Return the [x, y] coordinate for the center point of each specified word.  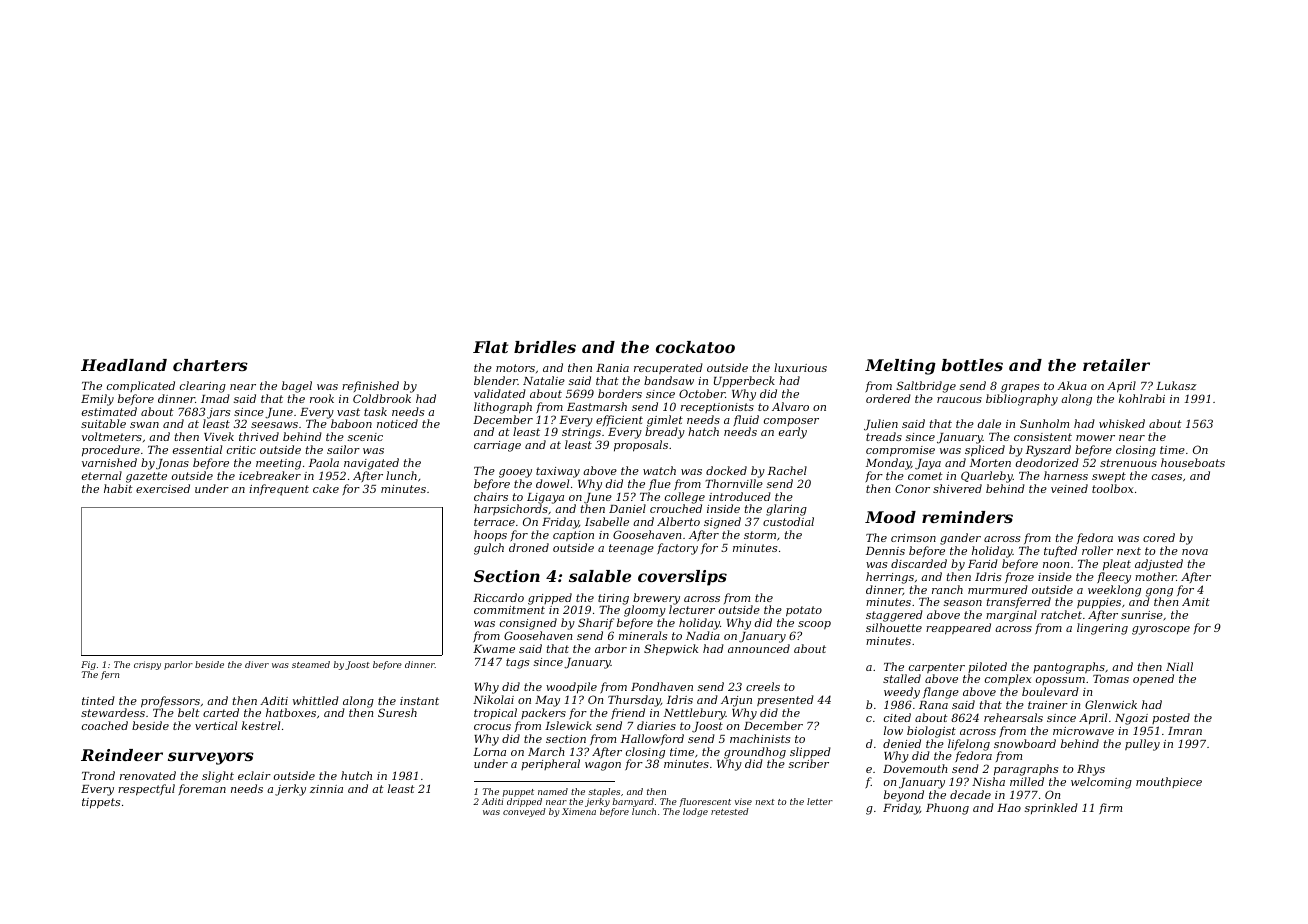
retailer [1116, 365]
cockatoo [695, 347]
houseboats [1193, 462]
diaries [656, 725]
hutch [356, 775]
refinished [370, 386]
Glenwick [1111, 704]
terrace [494, 522]
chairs [491, 496]
